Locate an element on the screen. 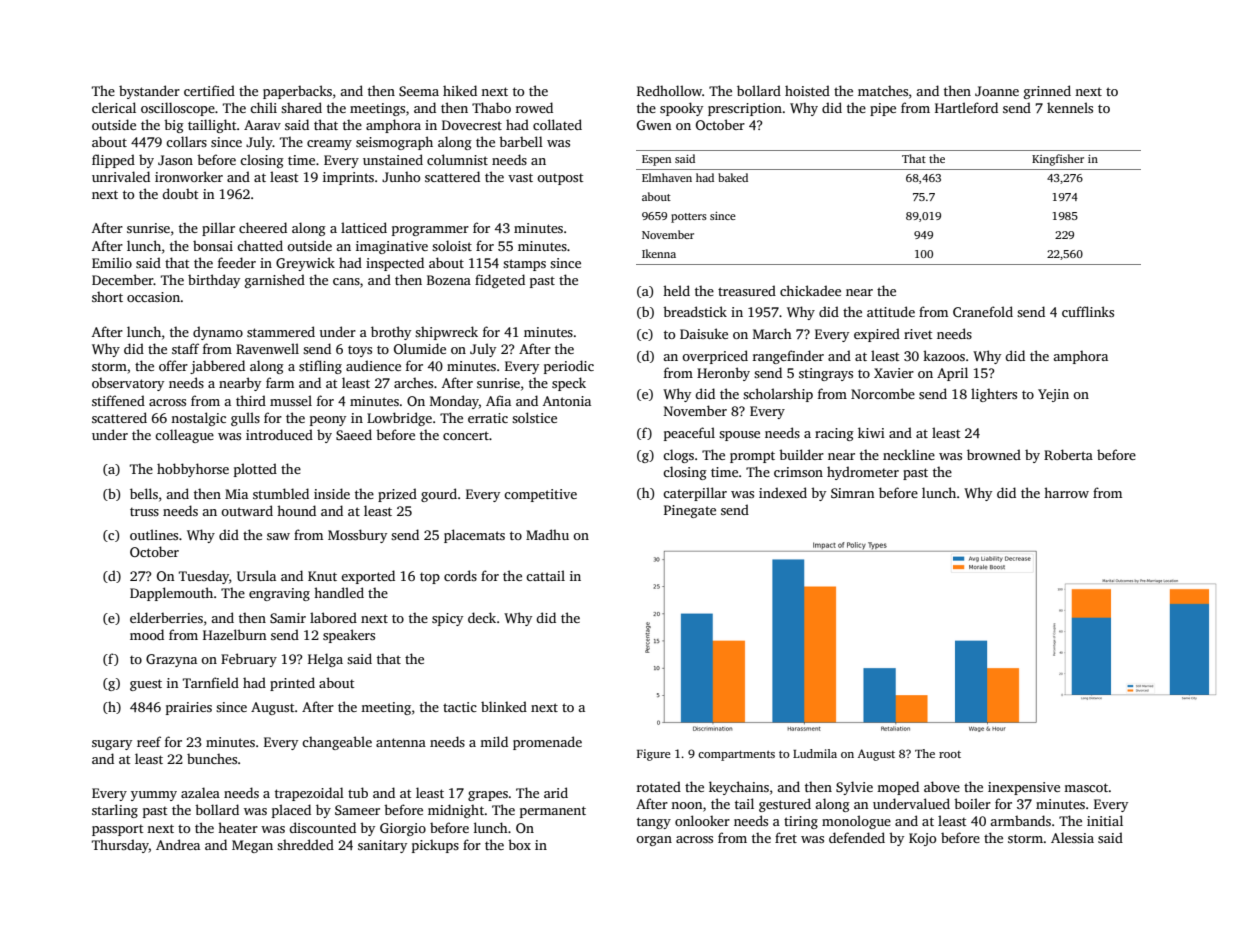 This screenshot has width=1233, height=952. paperbacks is located at coordinates (297, 92).
